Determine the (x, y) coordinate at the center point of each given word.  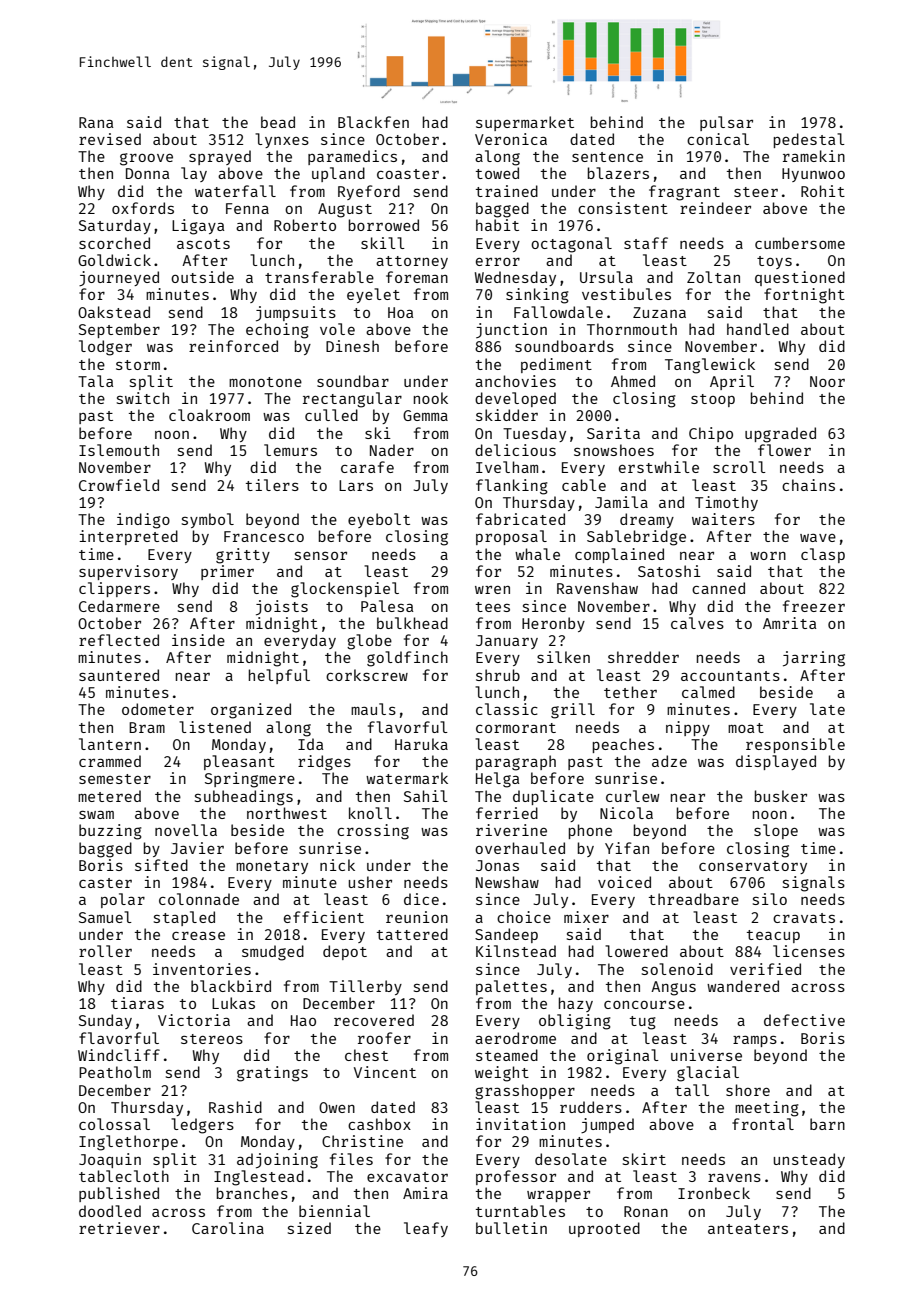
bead (278, 122)
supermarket (525, 123)
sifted (161, 865)
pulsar (726, 123)
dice (421, 899)
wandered (743, 986)
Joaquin (110, 1160)
